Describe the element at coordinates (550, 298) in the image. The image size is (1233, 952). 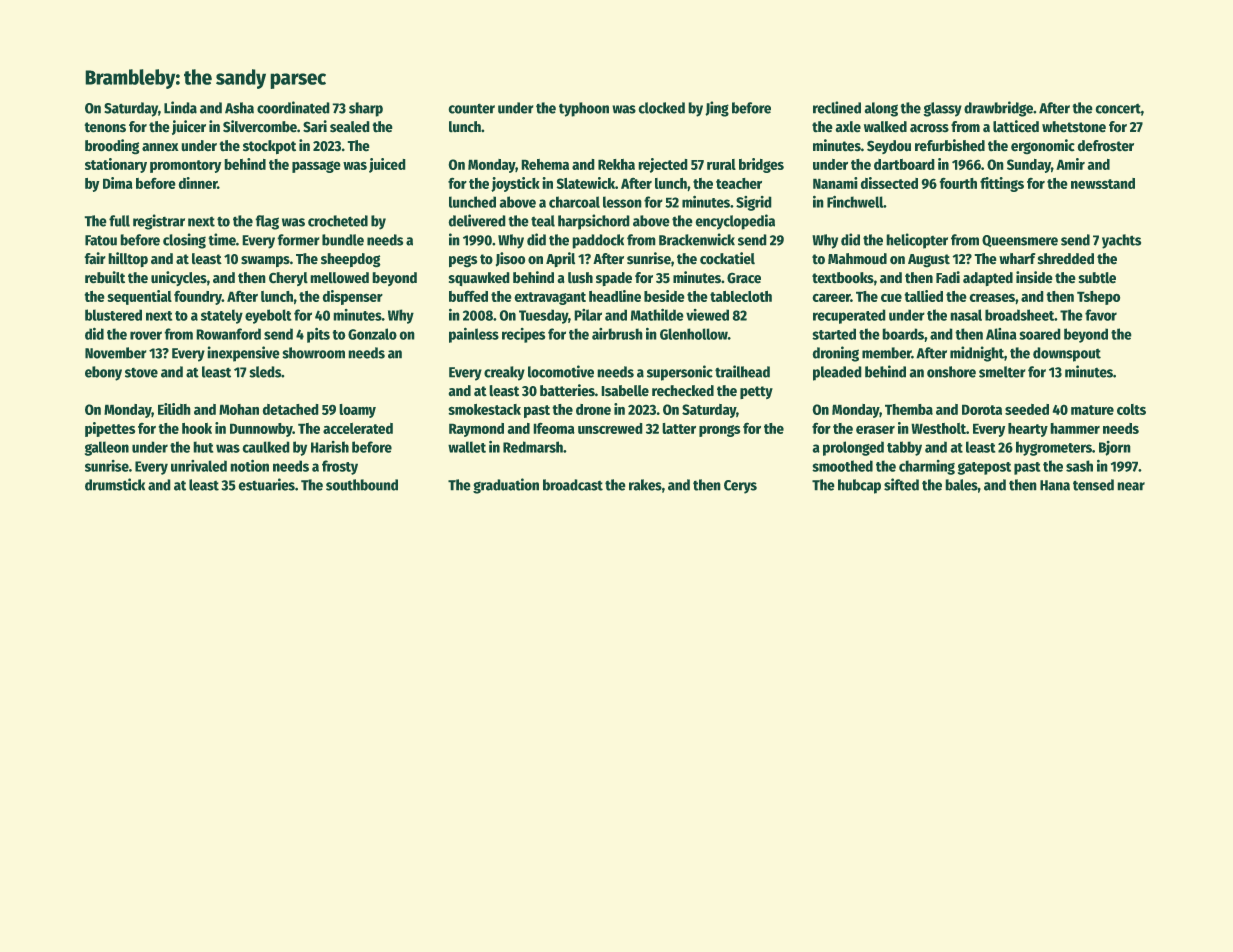
I see `extravagant` at that location.
